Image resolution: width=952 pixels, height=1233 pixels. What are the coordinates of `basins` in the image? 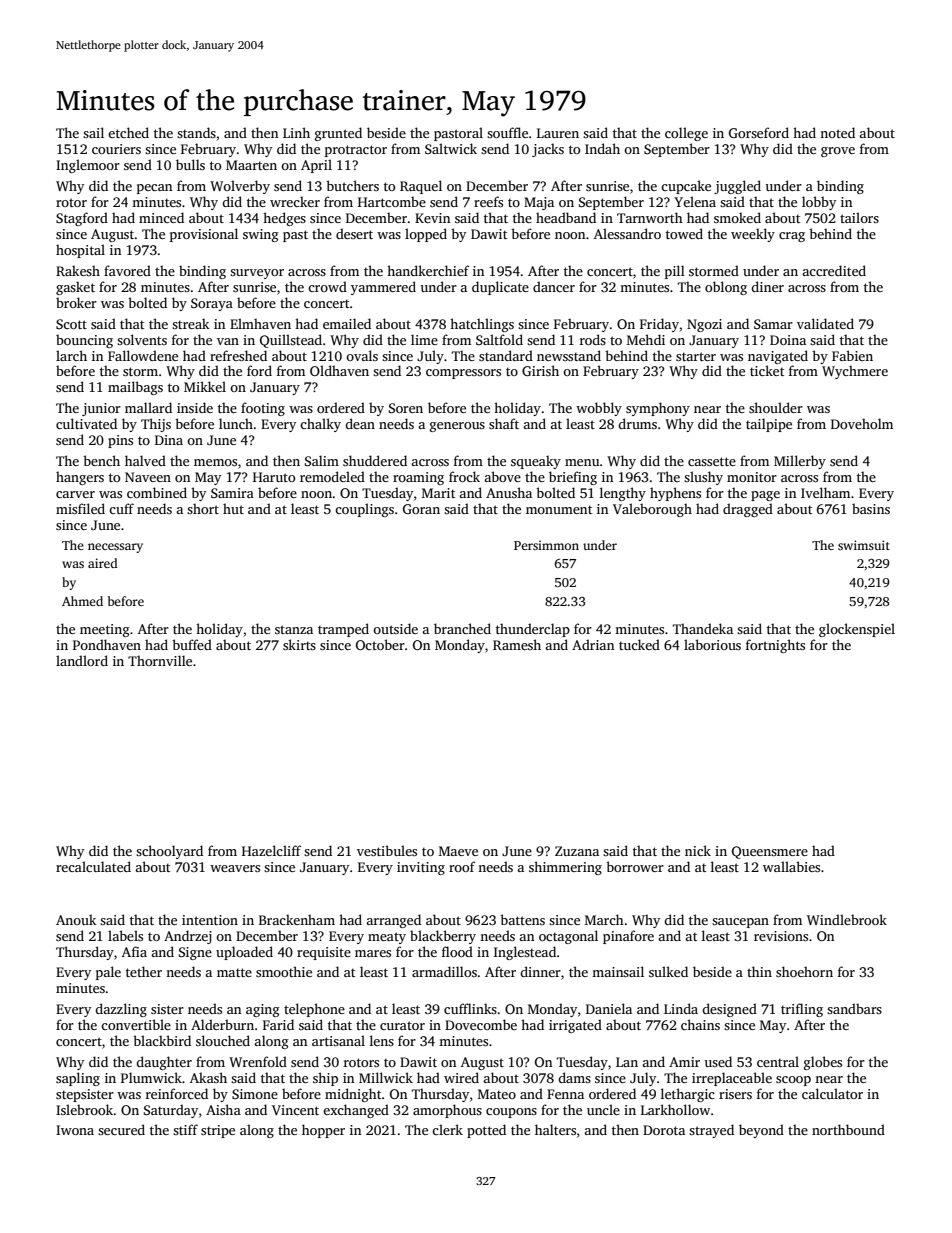 It's located at (871, 508).
